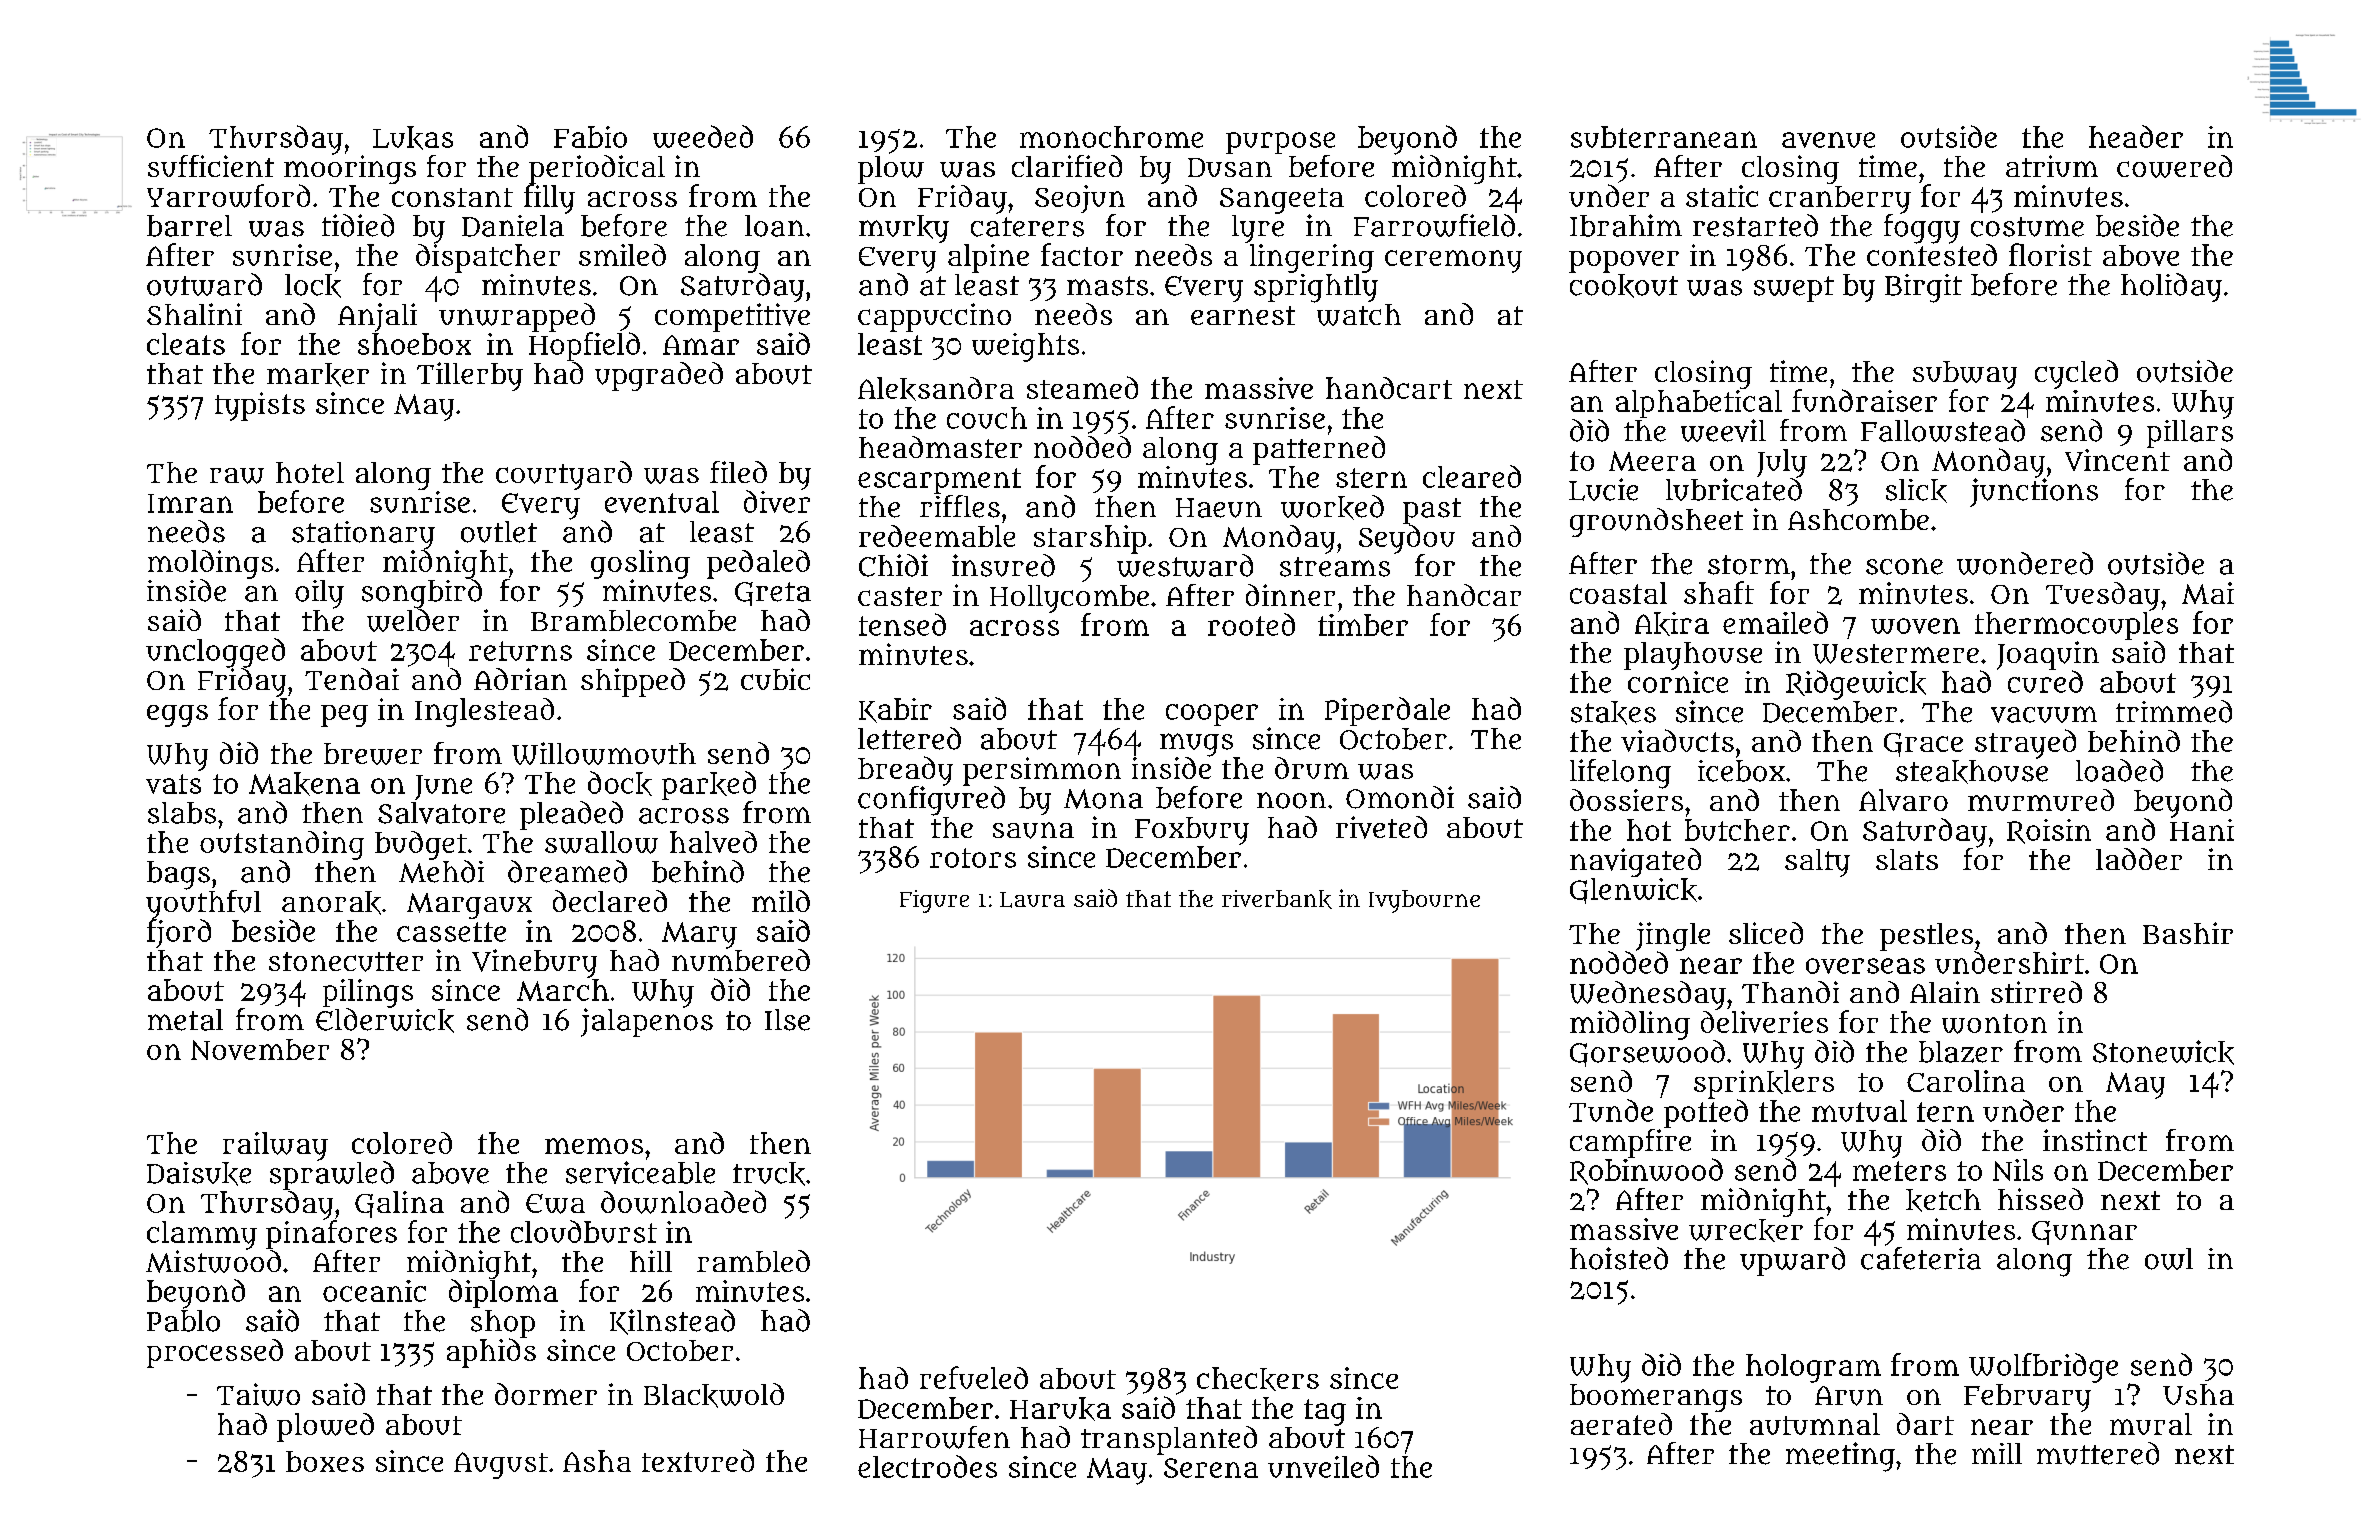 The width and height of the screenshot is (2380, 1540). What do you see at coordinates (1277, 899) in the screenshot?
I see `riverbank` at bounding box center [1277, 899].
